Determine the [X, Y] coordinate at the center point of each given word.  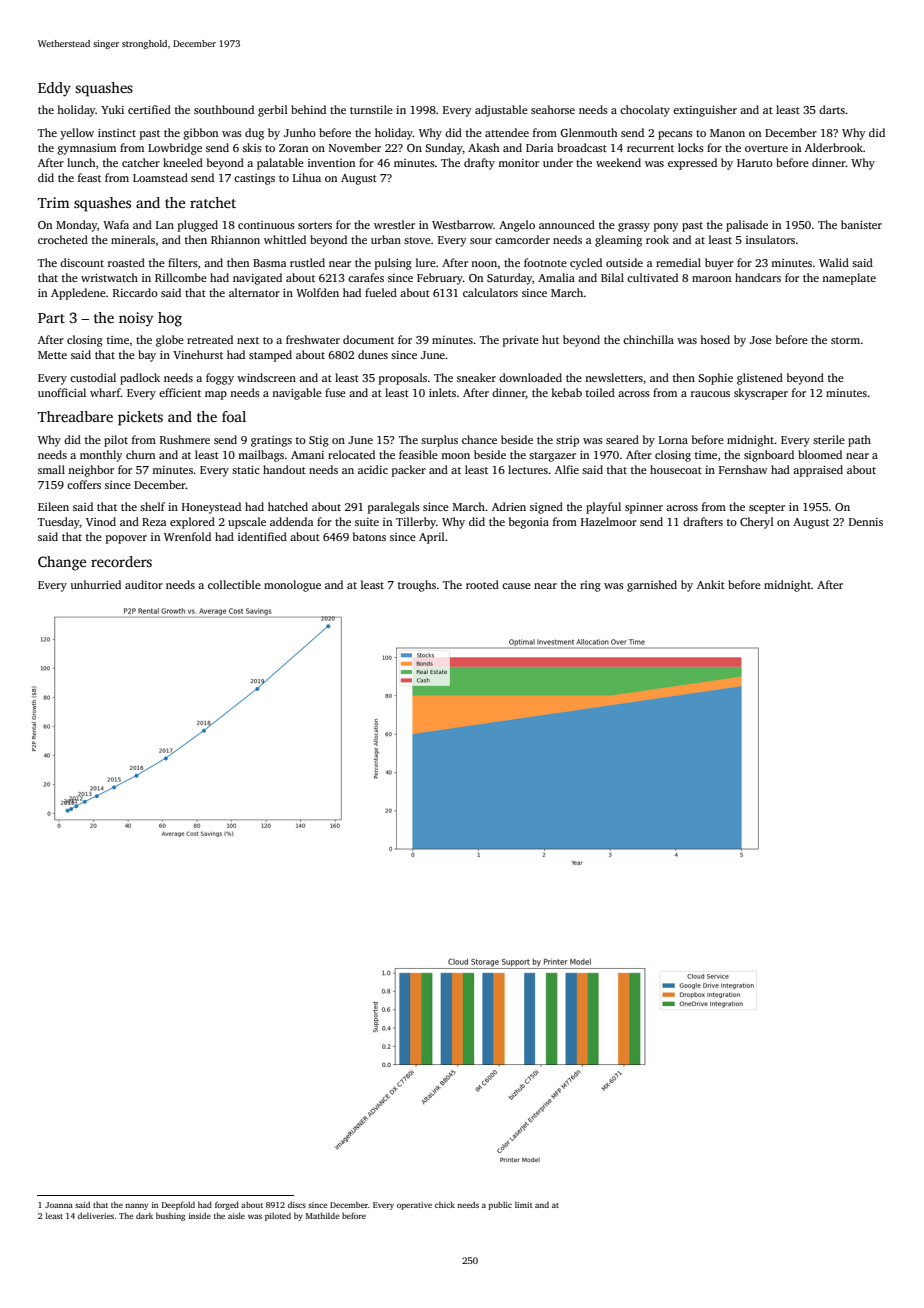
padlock [140, 379]
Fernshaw [743, 469]
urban [386, 239]
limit [523, 1204]
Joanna [59, 1205]
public [500, 1205]
